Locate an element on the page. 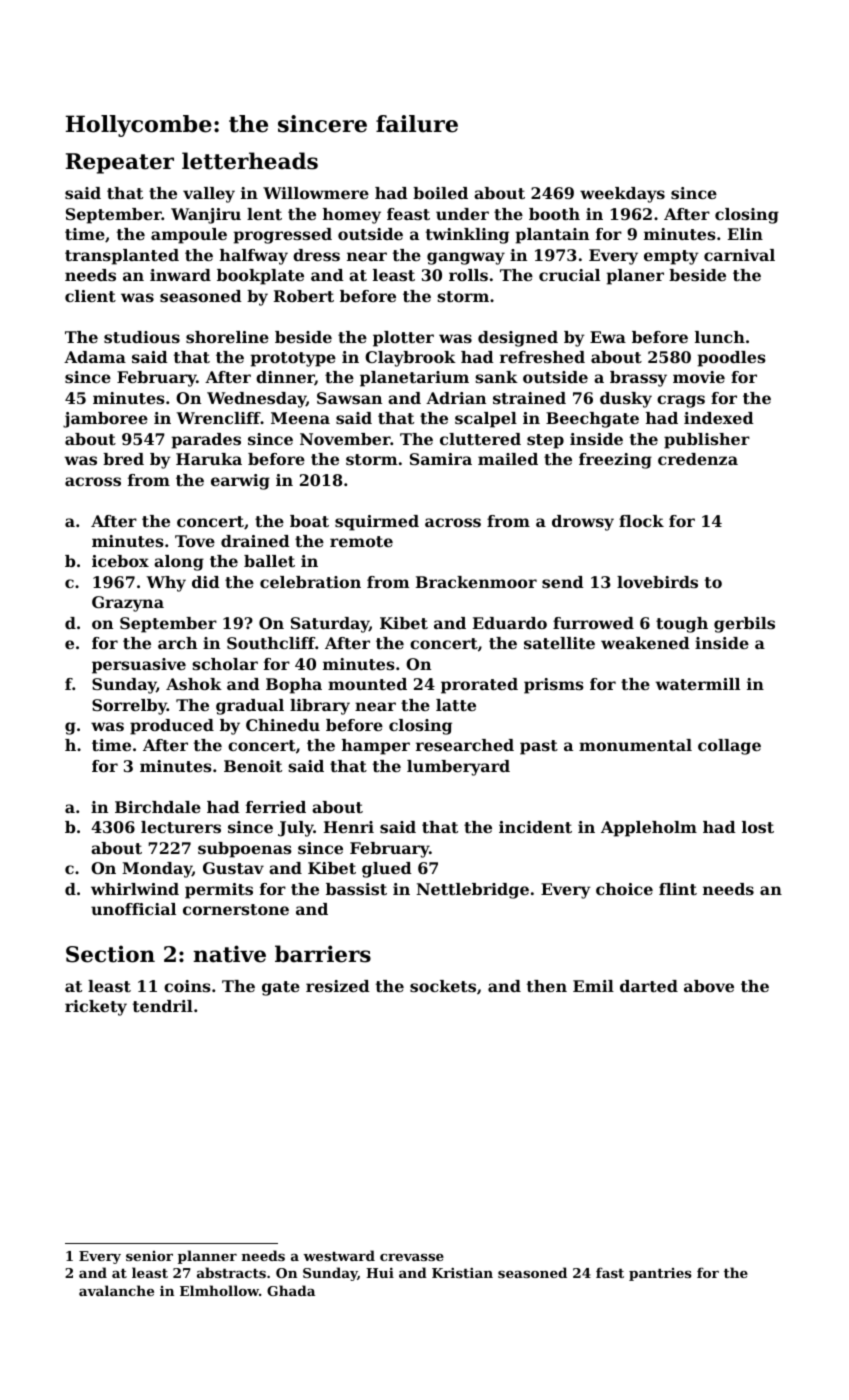 This document has height=1400, width=849. senior is located at coordinates (149, 1256).
